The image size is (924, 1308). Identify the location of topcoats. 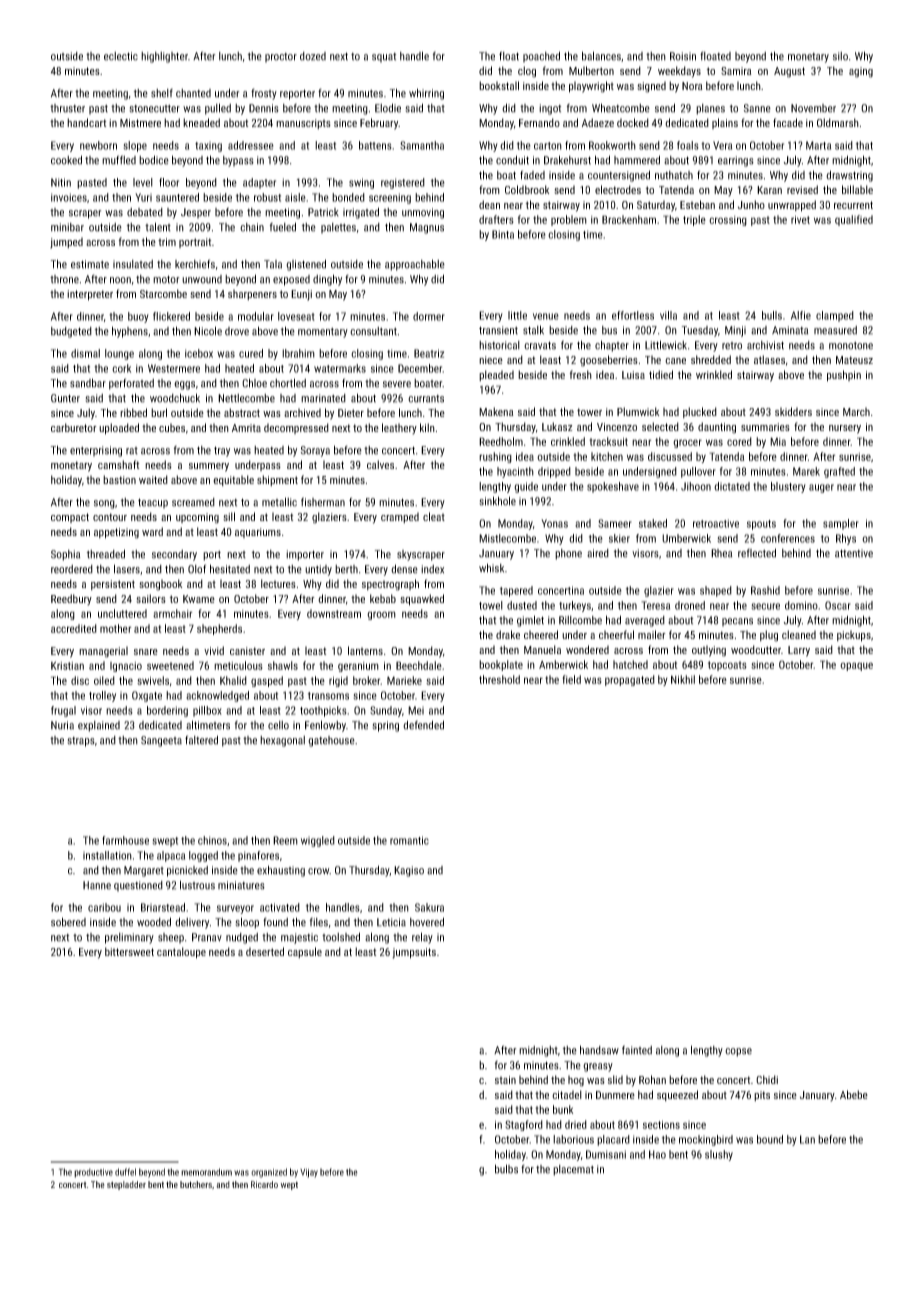
(727, 666).
